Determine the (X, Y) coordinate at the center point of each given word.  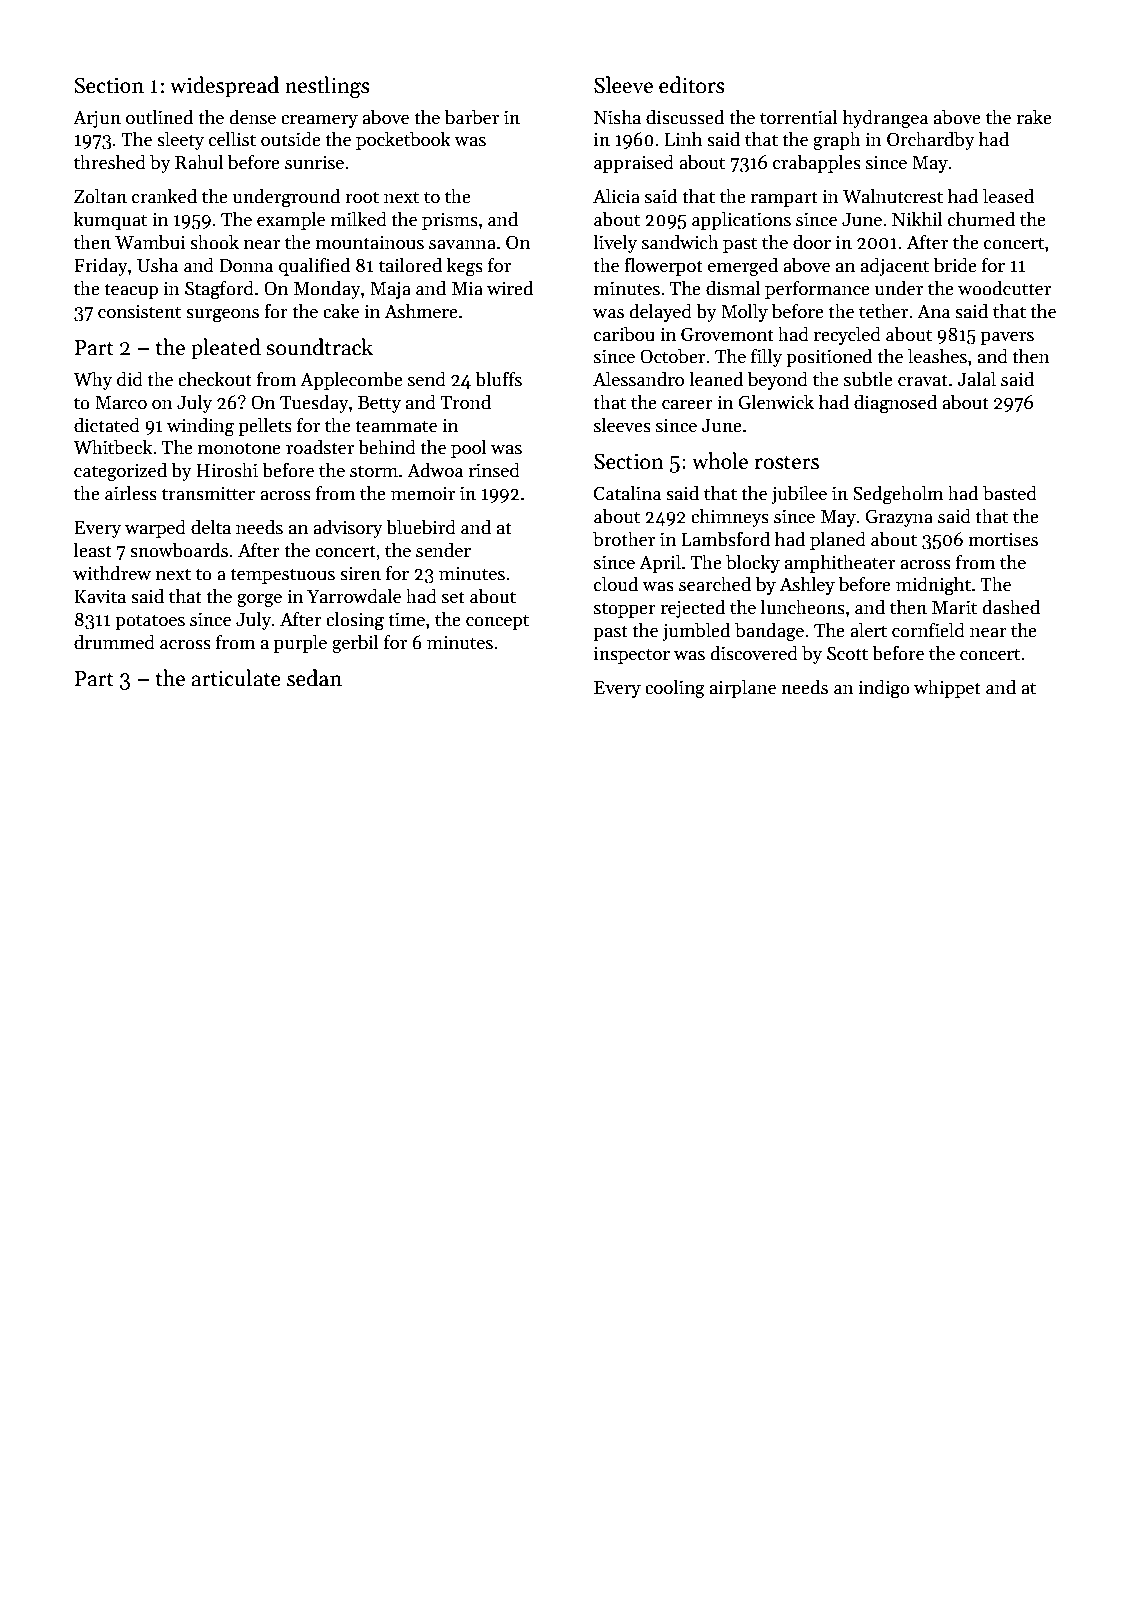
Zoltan (100, 196)
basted (1010, 493)
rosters (787, 462)
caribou (624, 334)
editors (692, 85)
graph (837, 141)
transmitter (208, 494)
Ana (933, 312)
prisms (450, 221)
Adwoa (435, 470)
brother (624, 539)
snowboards (179, 550)
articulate (236, 678)
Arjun (97, 119)
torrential (799, 117)
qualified (315, 266)
